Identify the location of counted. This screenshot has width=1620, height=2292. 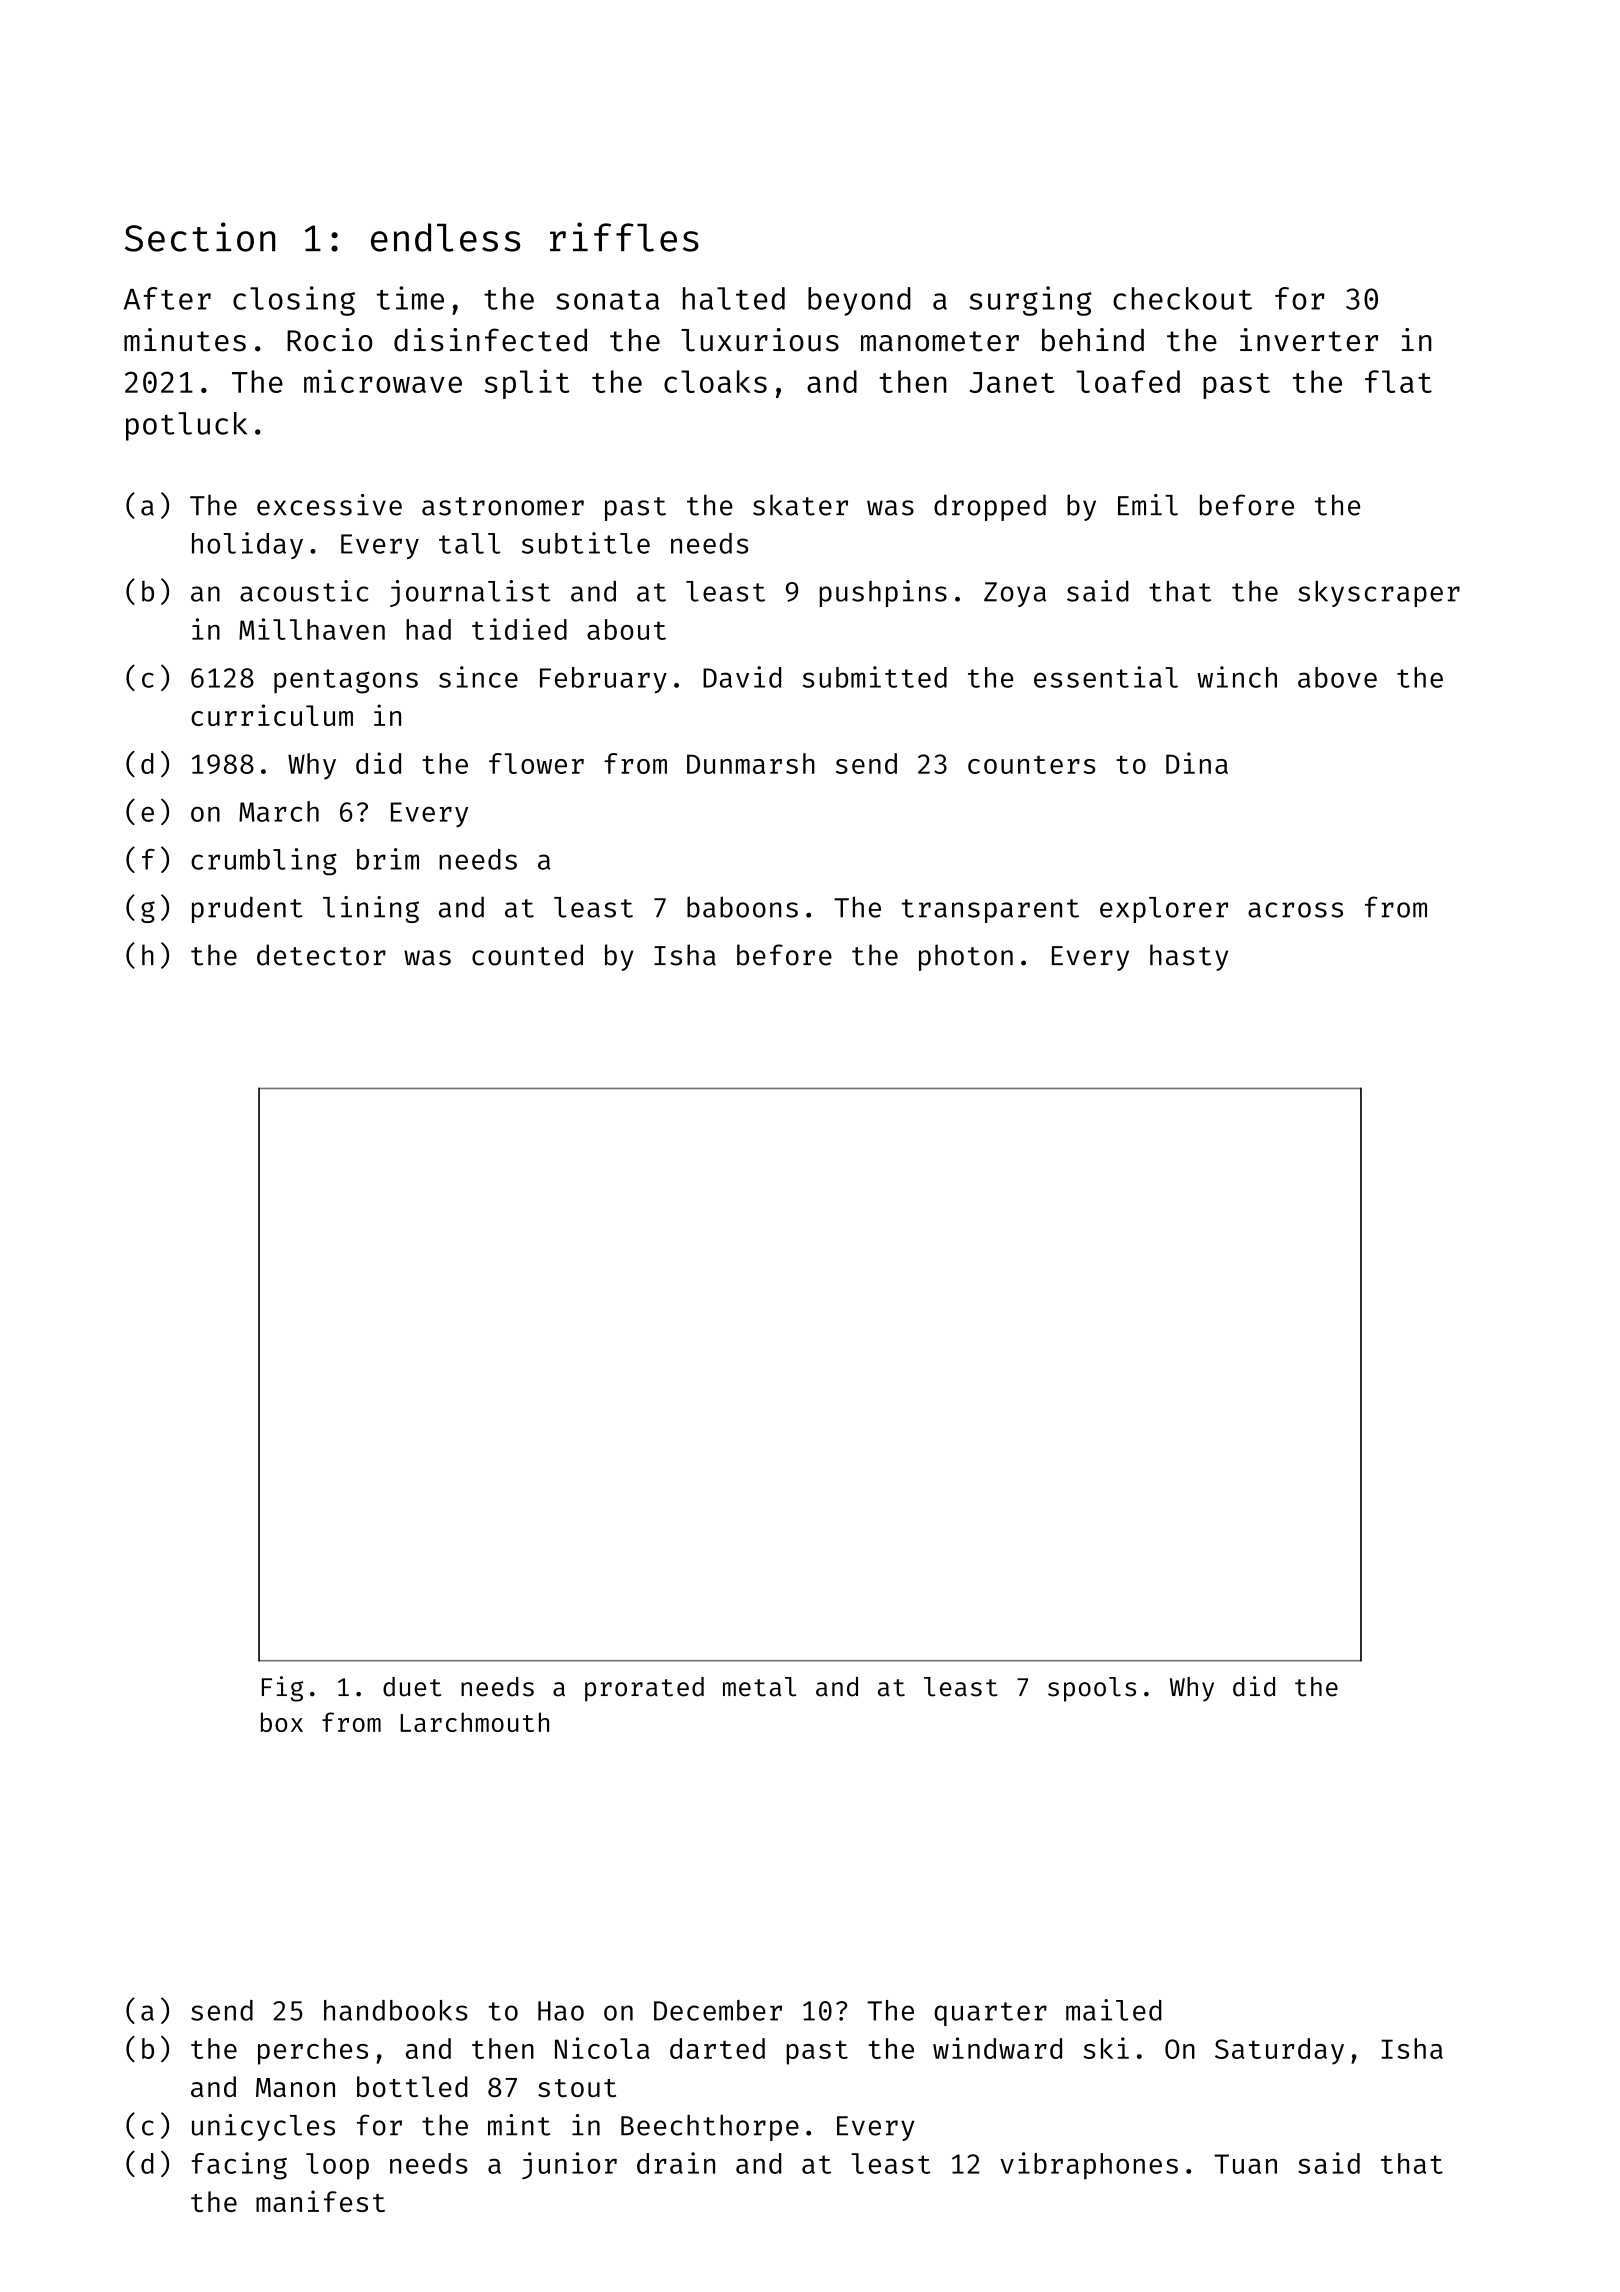
(527, 955).
